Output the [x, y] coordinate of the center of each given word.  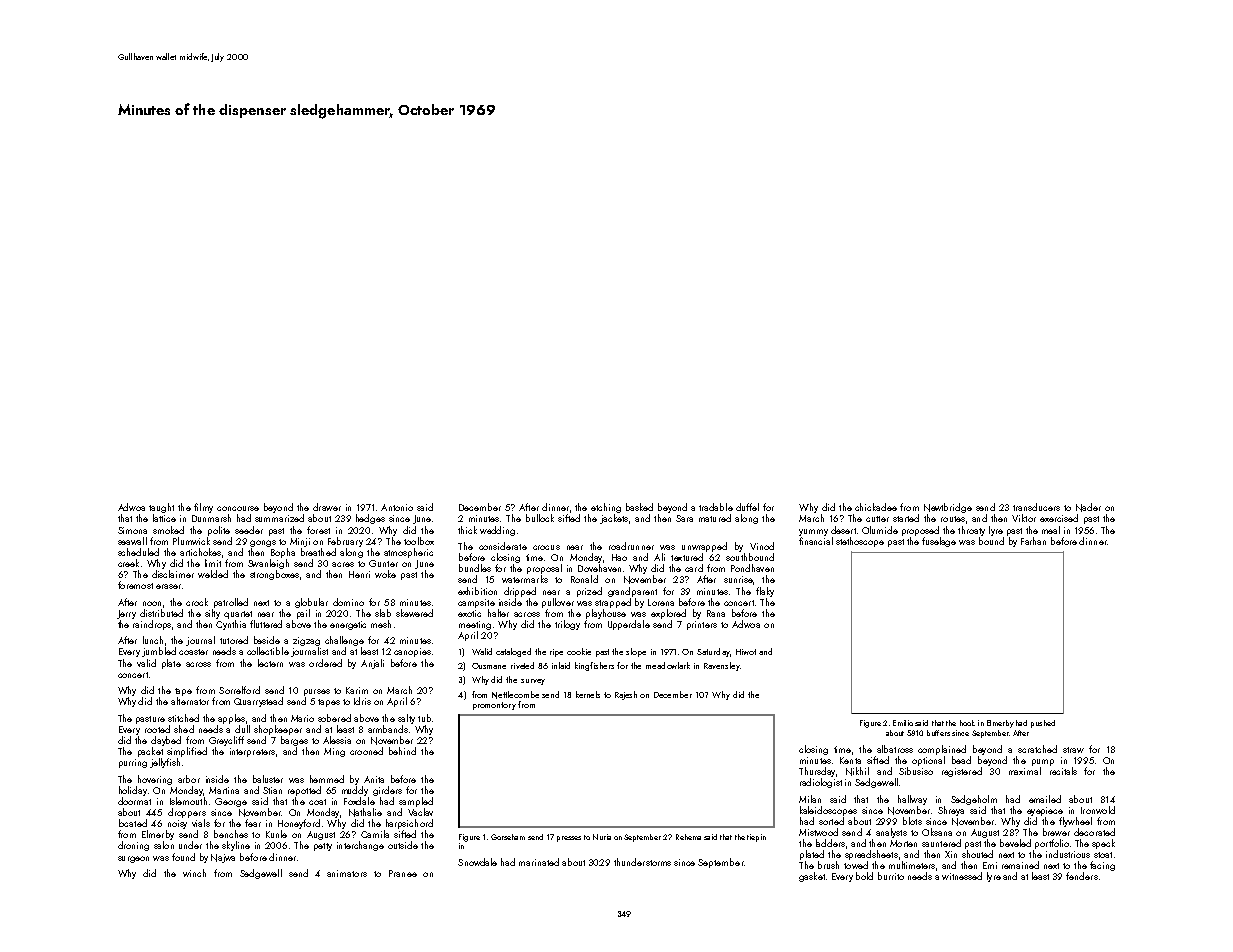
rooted [157, 729]
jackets [614, 519]
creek [128, 563]
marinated [539, 862]
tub [424, 718]
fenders [1082, 876]
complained [942, 750]
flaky [765, 592]
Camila [375, 834]
